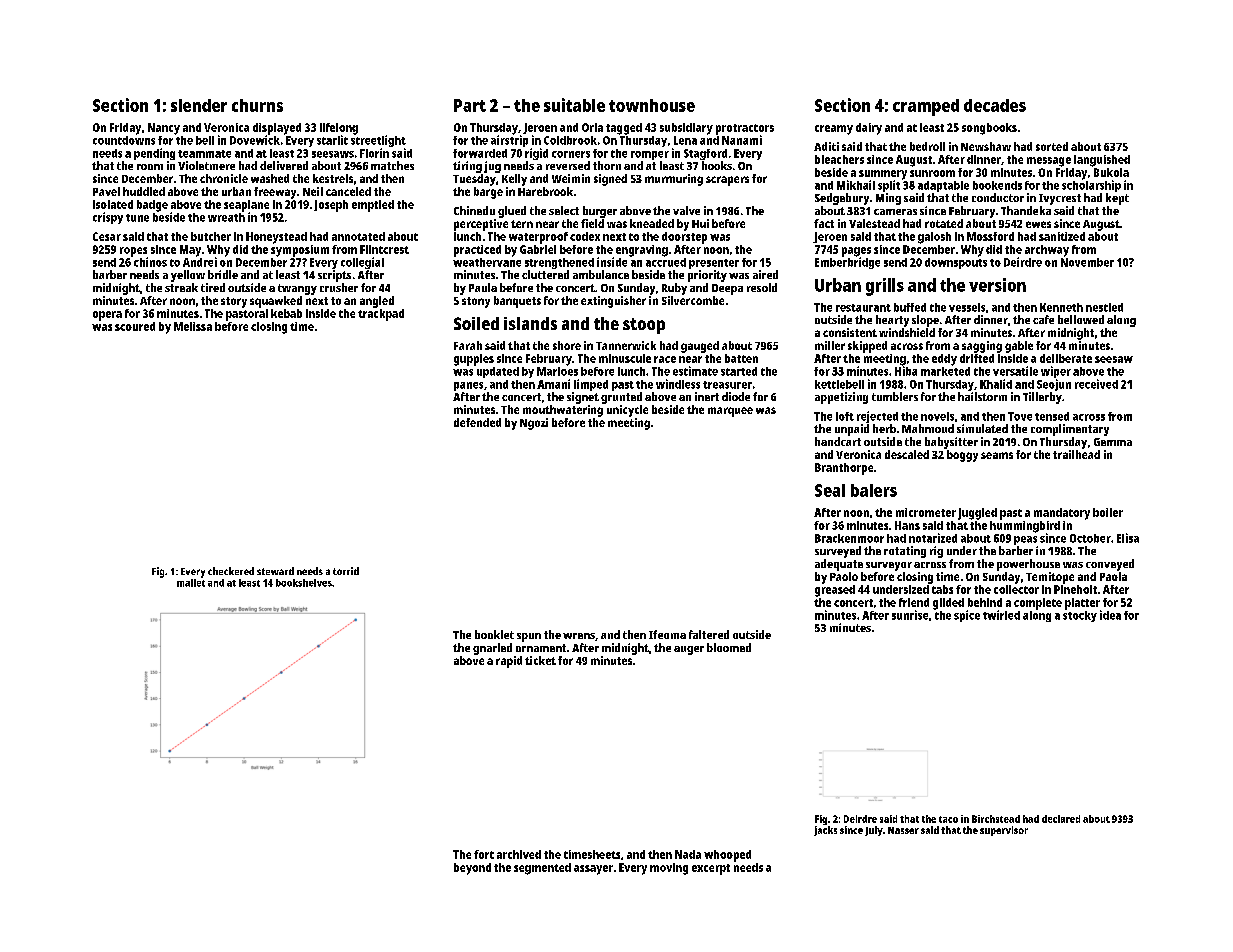 This document has width=1233, height=952. I want to click on Gabriel, so click(538, 249).
